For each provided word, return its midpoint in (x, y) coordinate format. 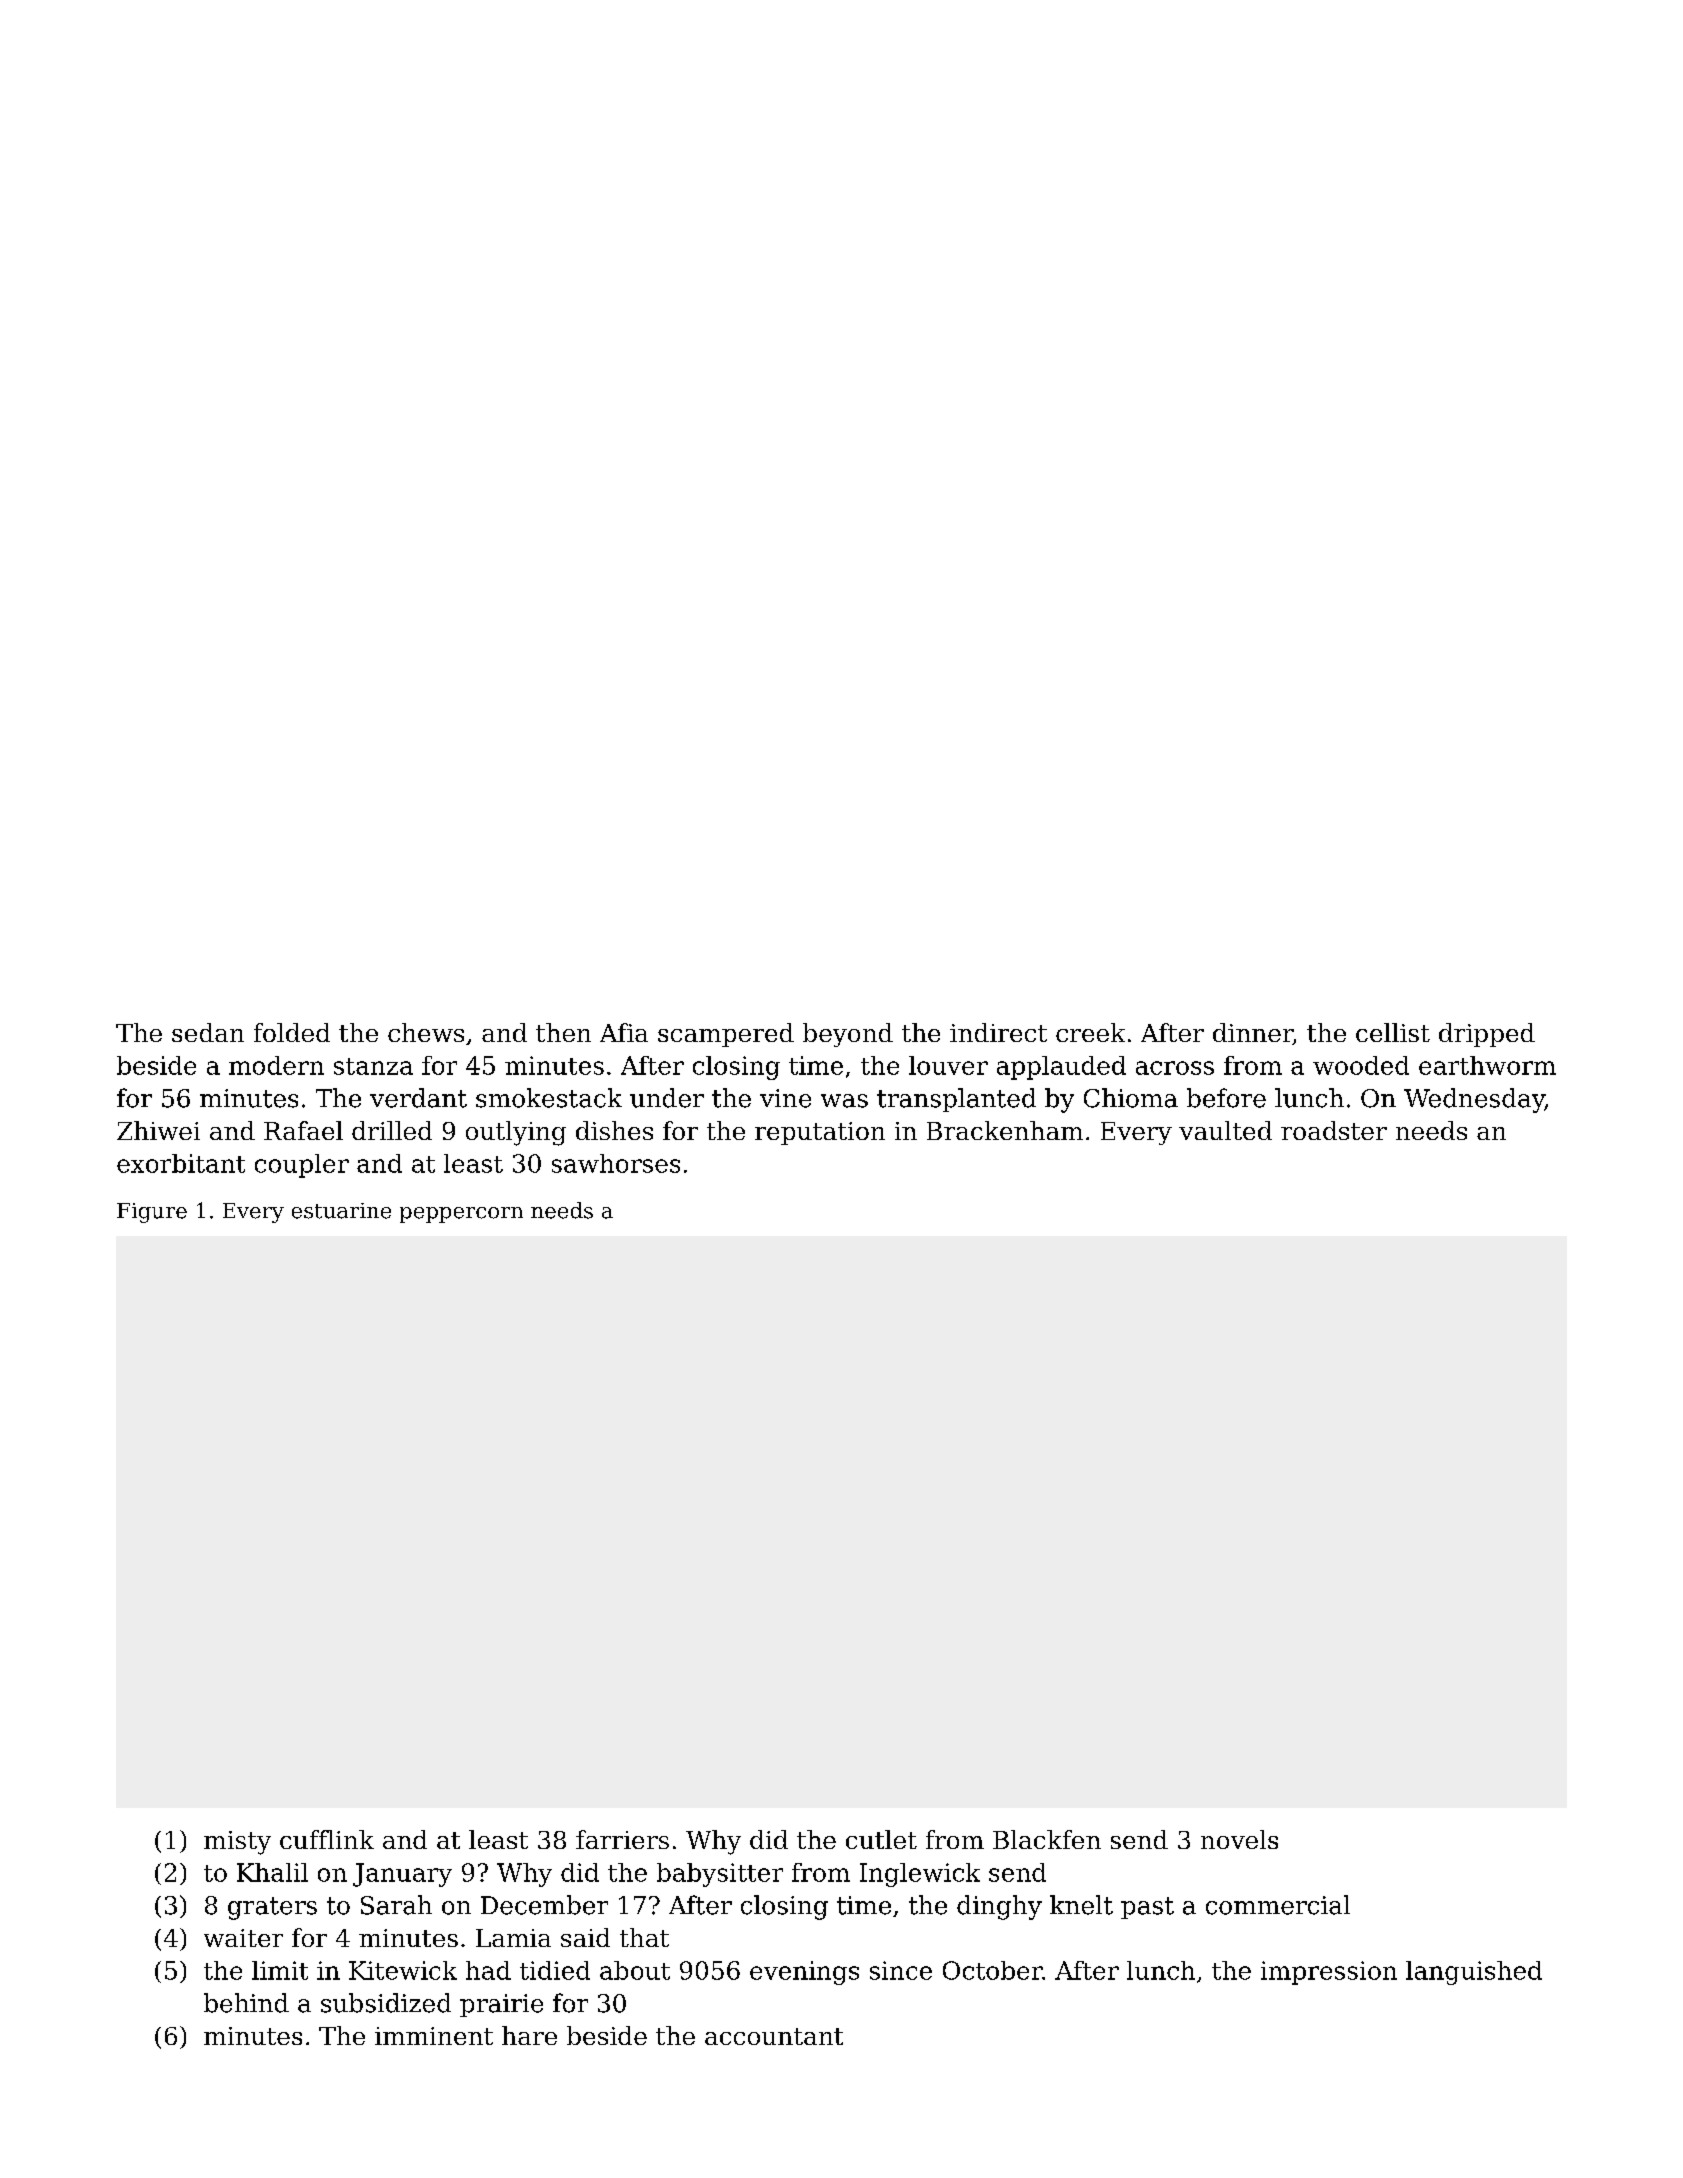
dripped (1487, 1035)
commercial (1278, 1905)
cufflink (327, 1839)
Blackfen (1047, 1839)
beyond (848, 1035)
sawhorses (616, 1163)
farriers (622, 1839)
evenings (804, 1973)
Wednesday (1474, 1100)
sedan (208, 1032)
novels (1239, 1839)
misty (237, 1843)
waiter (243, 1938)
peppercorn (461, 1215)
